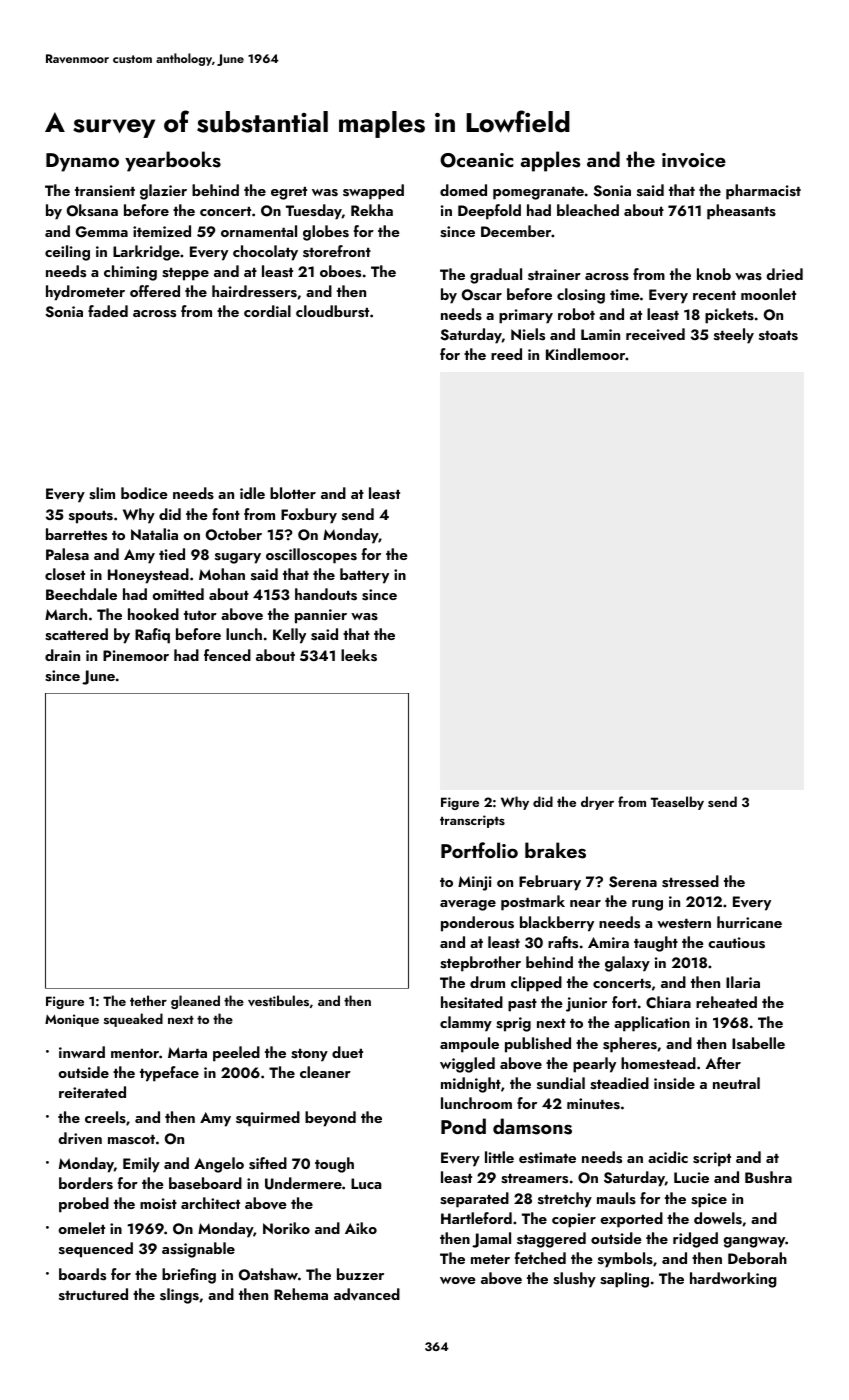 The width and height of the screenshot is (849, 1400). What do you see at coordinates (227, 655) in the screenshot?
I see `fenced` at bounding box center [227, 655].
